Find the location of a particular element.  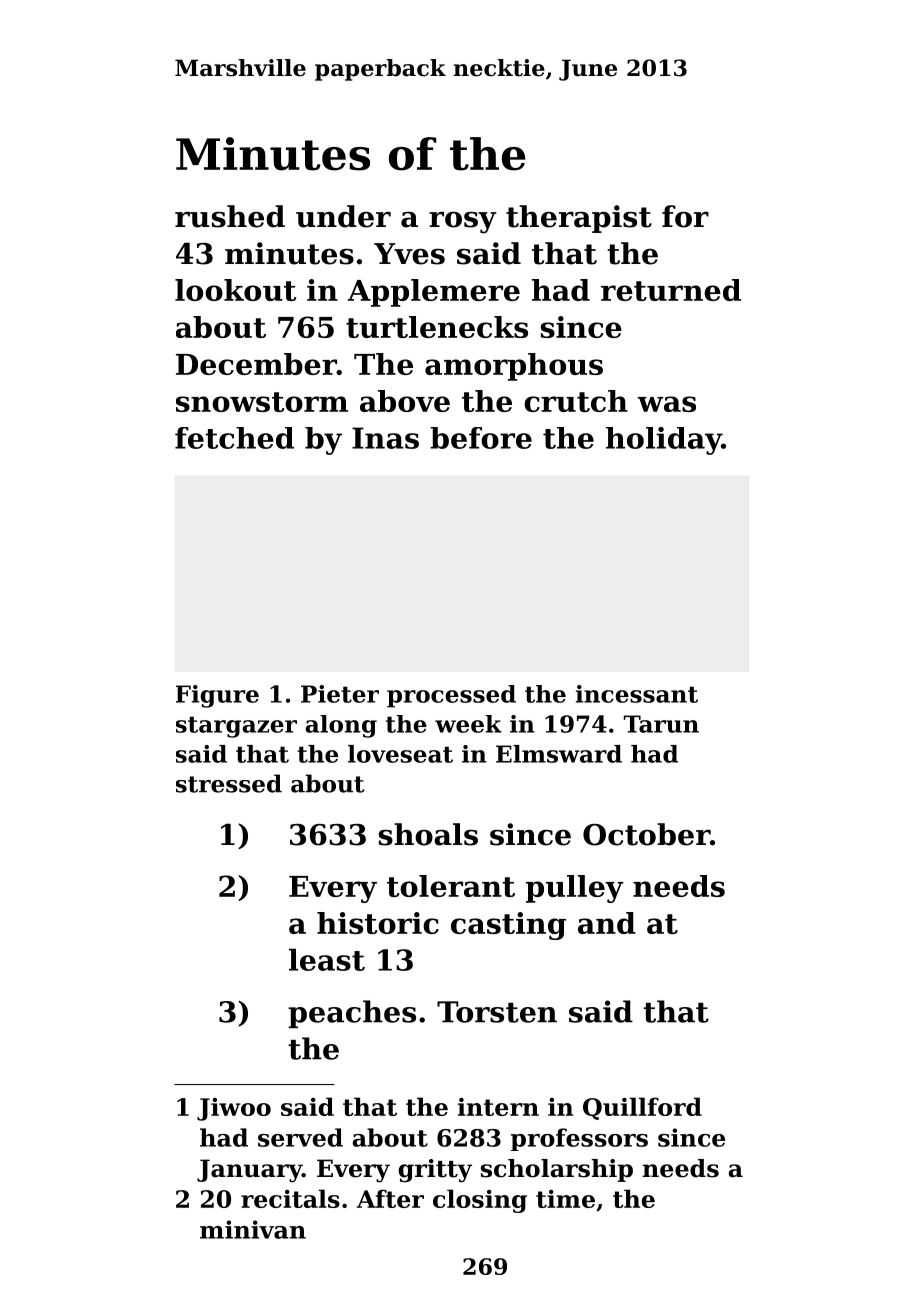

Pieter is located at coordinates (340, 694).
